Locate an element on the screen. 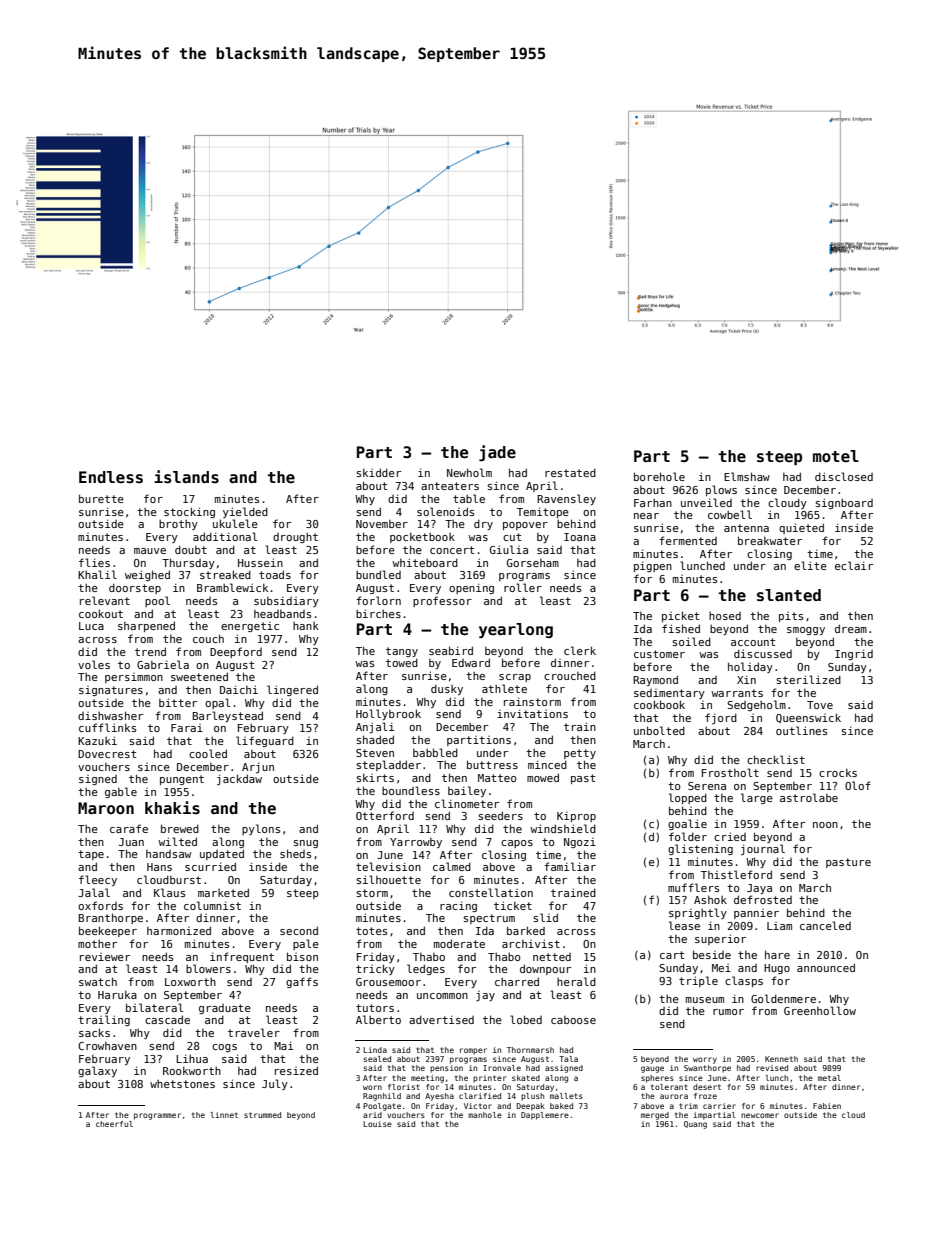  Matteo is located at coordinates (497, 778).
